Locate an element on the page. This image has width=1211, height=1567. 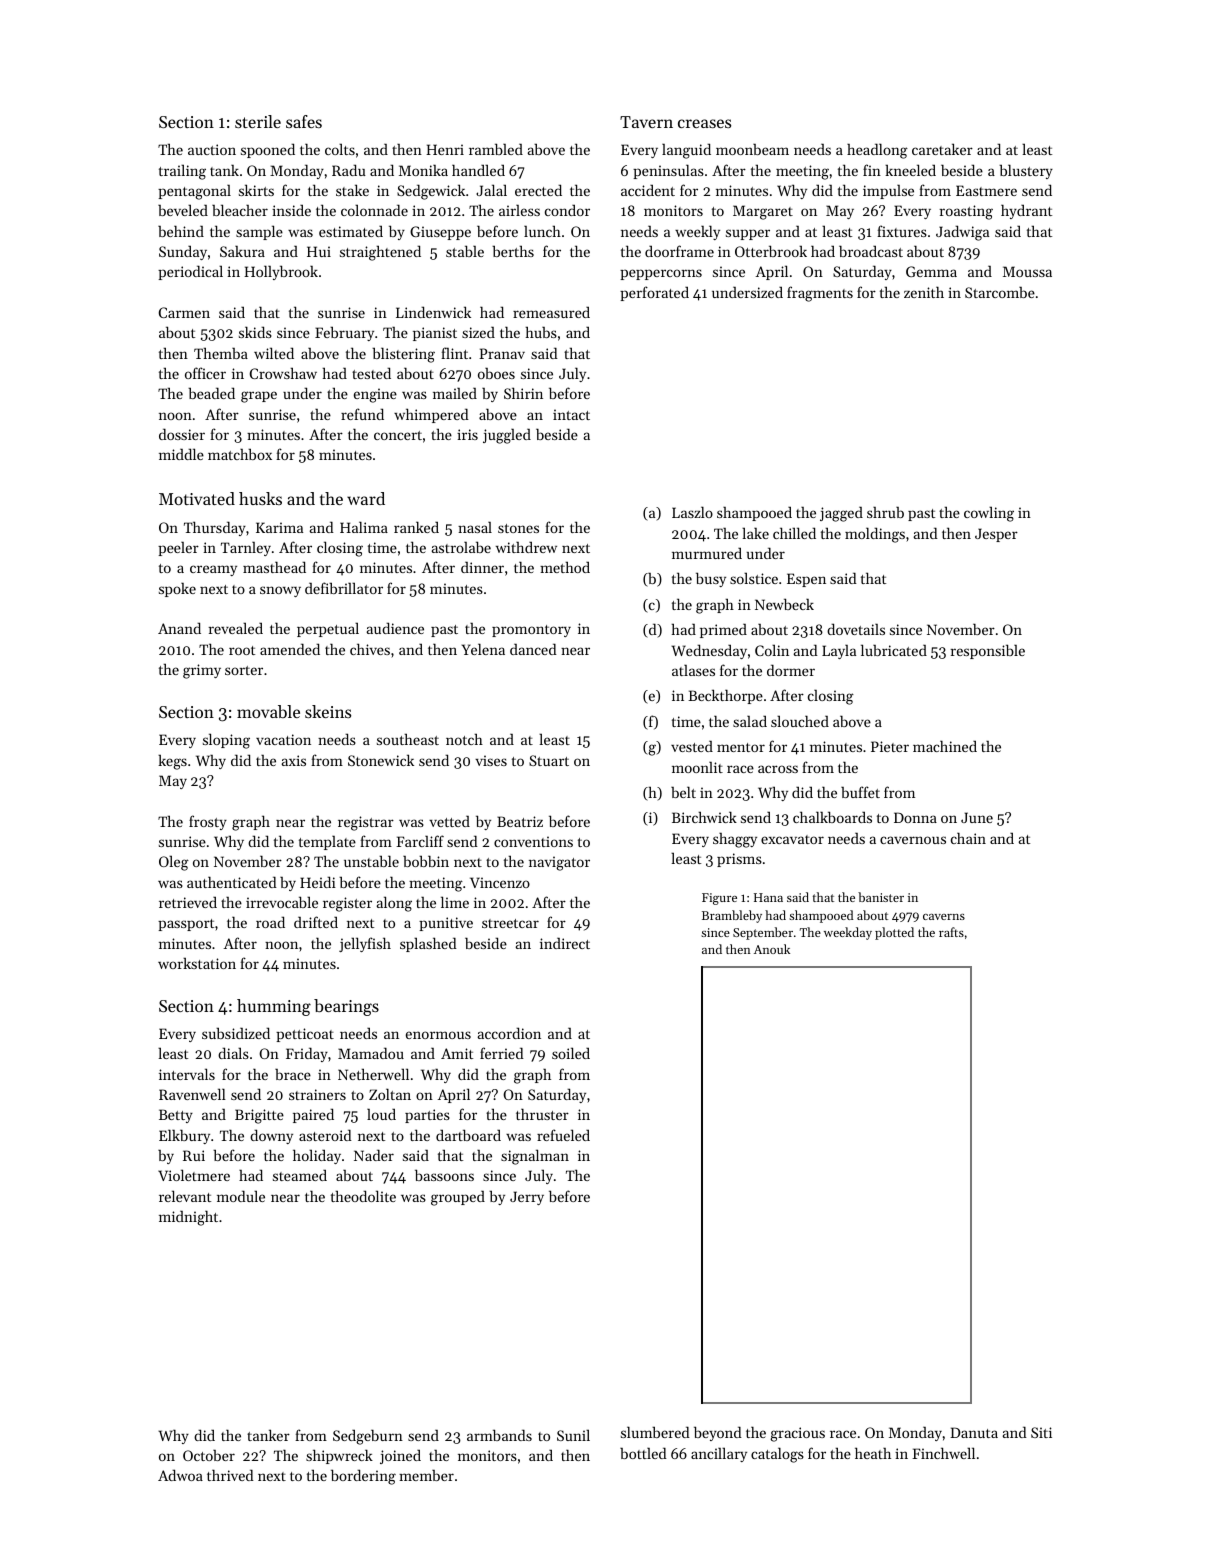
Starcombe is located at coordinates (1000, 292).
